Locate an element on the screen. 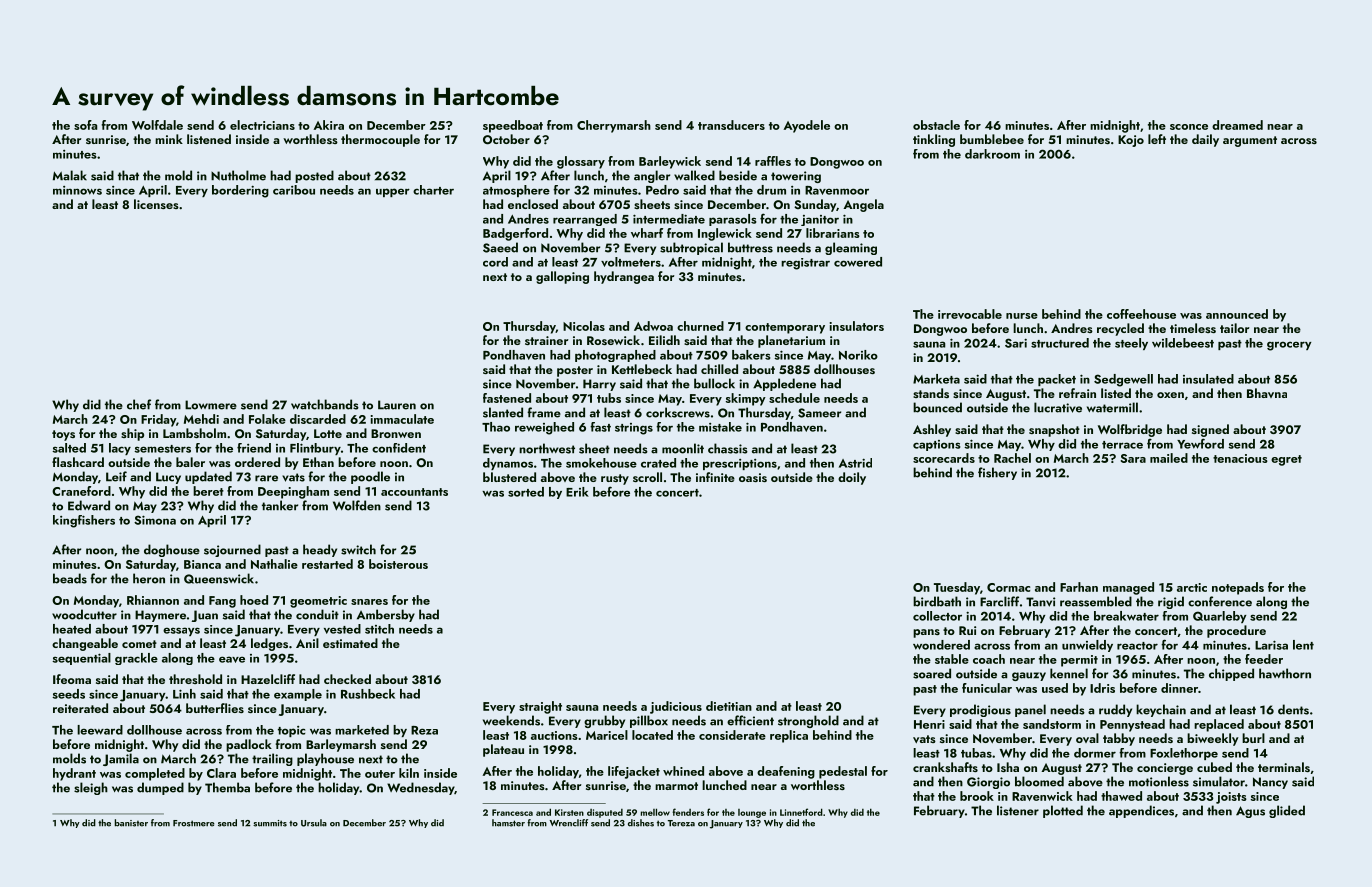 Image resolution: width=1372 pixels, height=887 pixels. obstacle is located at coordinates (936, 125).
